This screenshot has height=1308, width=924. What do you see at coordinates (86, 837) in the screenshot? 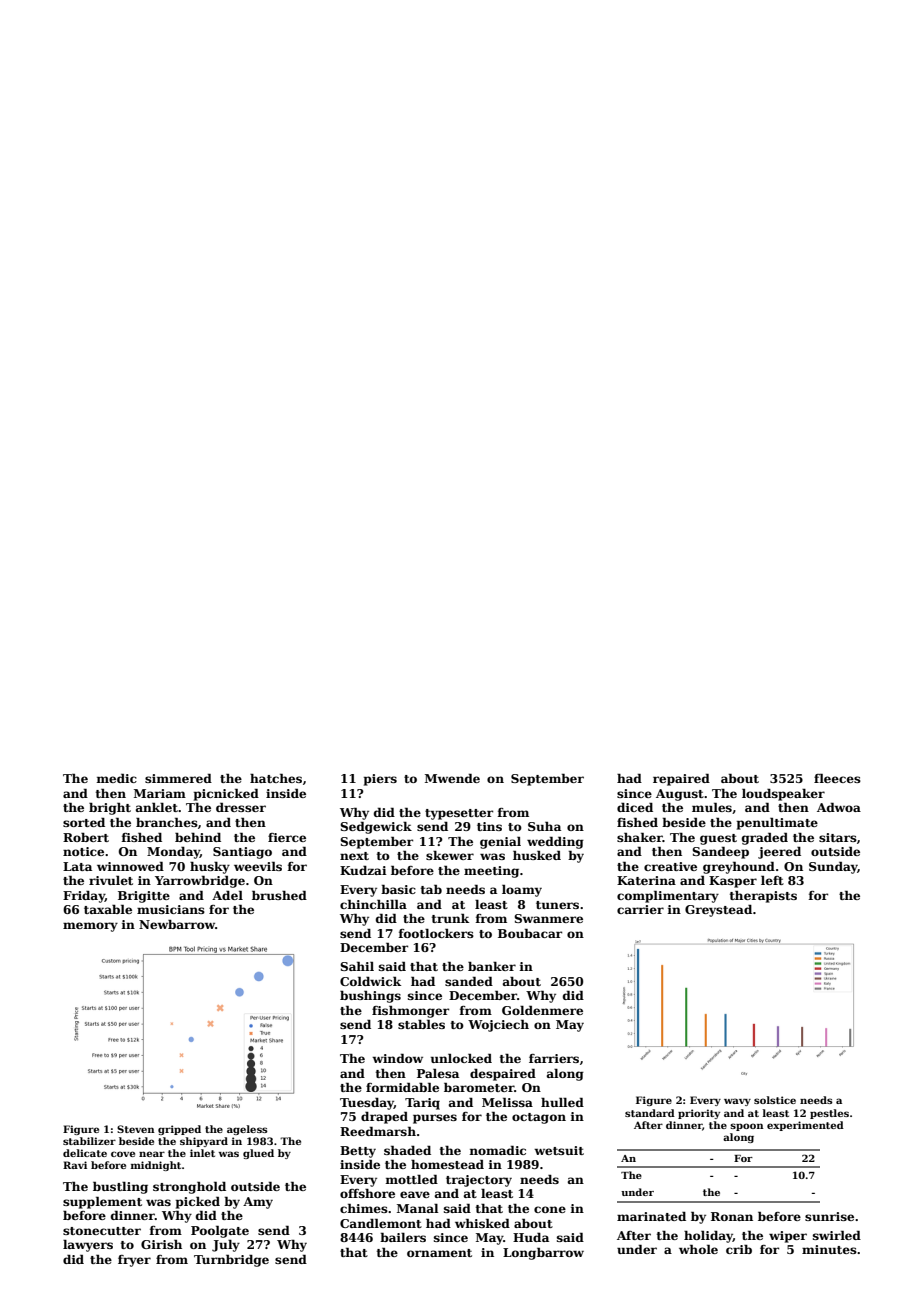
I see `Robert` at bounding box center [86, 837].
